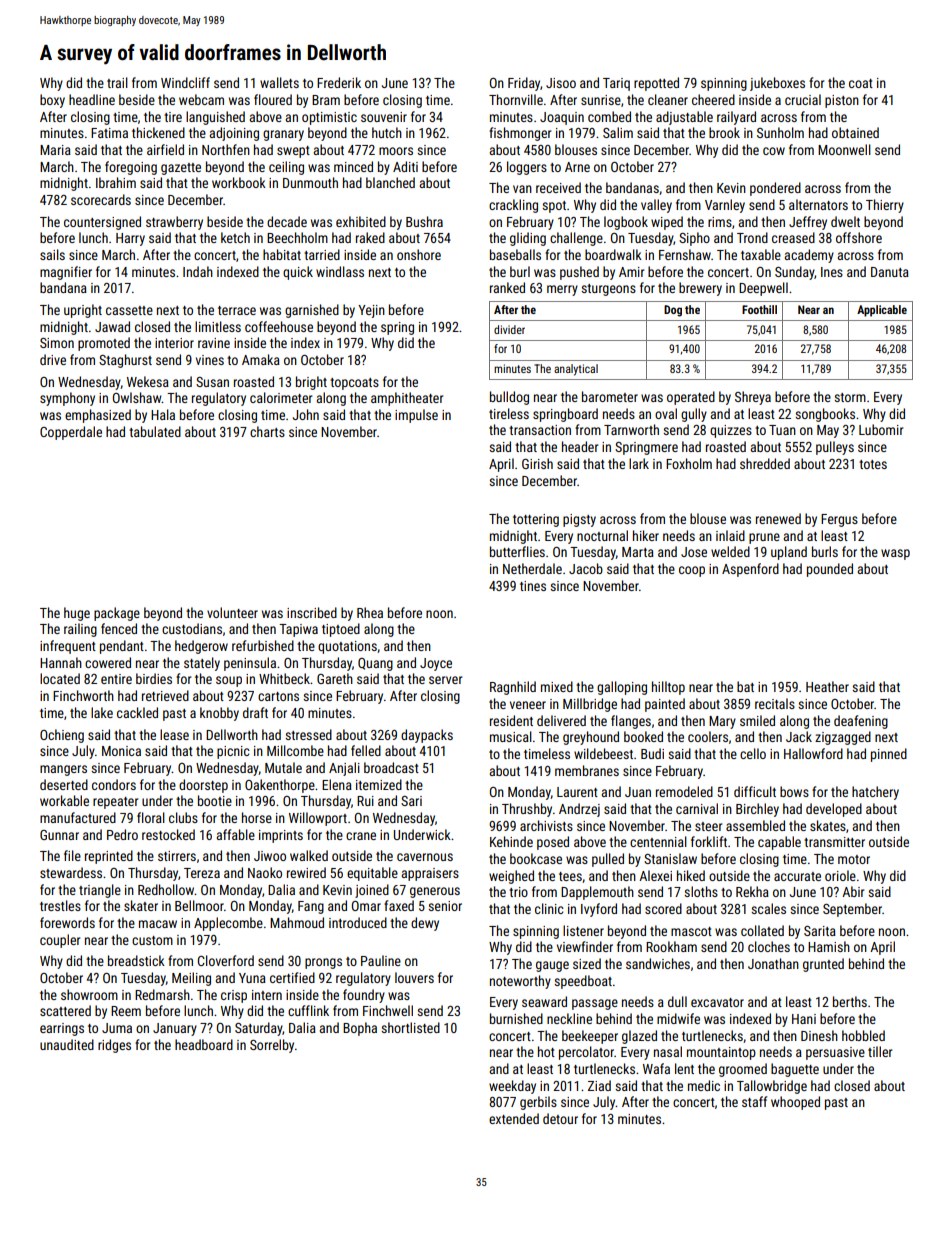 The width and height of the screenshot is (952, 1233). I want to click on Yejin, so click(371, 311).
